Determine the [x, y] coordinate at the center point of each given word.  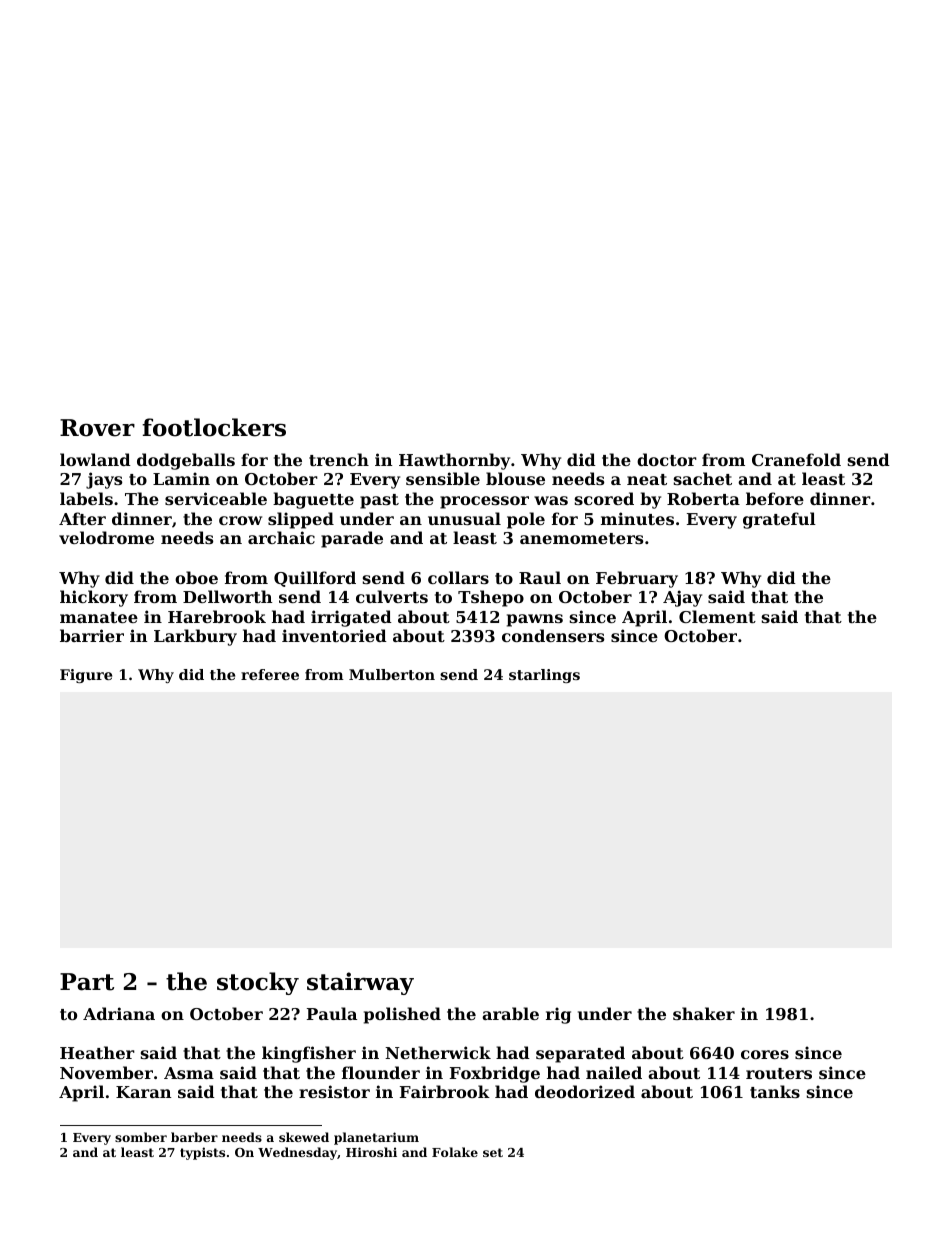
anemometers [581, 538]
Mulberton [392, 674]
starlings [544, 676]
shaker [704, 1013]
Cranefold [796, 459]
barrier [92, 635]
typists [202, 1153]
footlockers [214, 427]
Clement [717, 616]
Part [87, 982]
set [493, 1152]
